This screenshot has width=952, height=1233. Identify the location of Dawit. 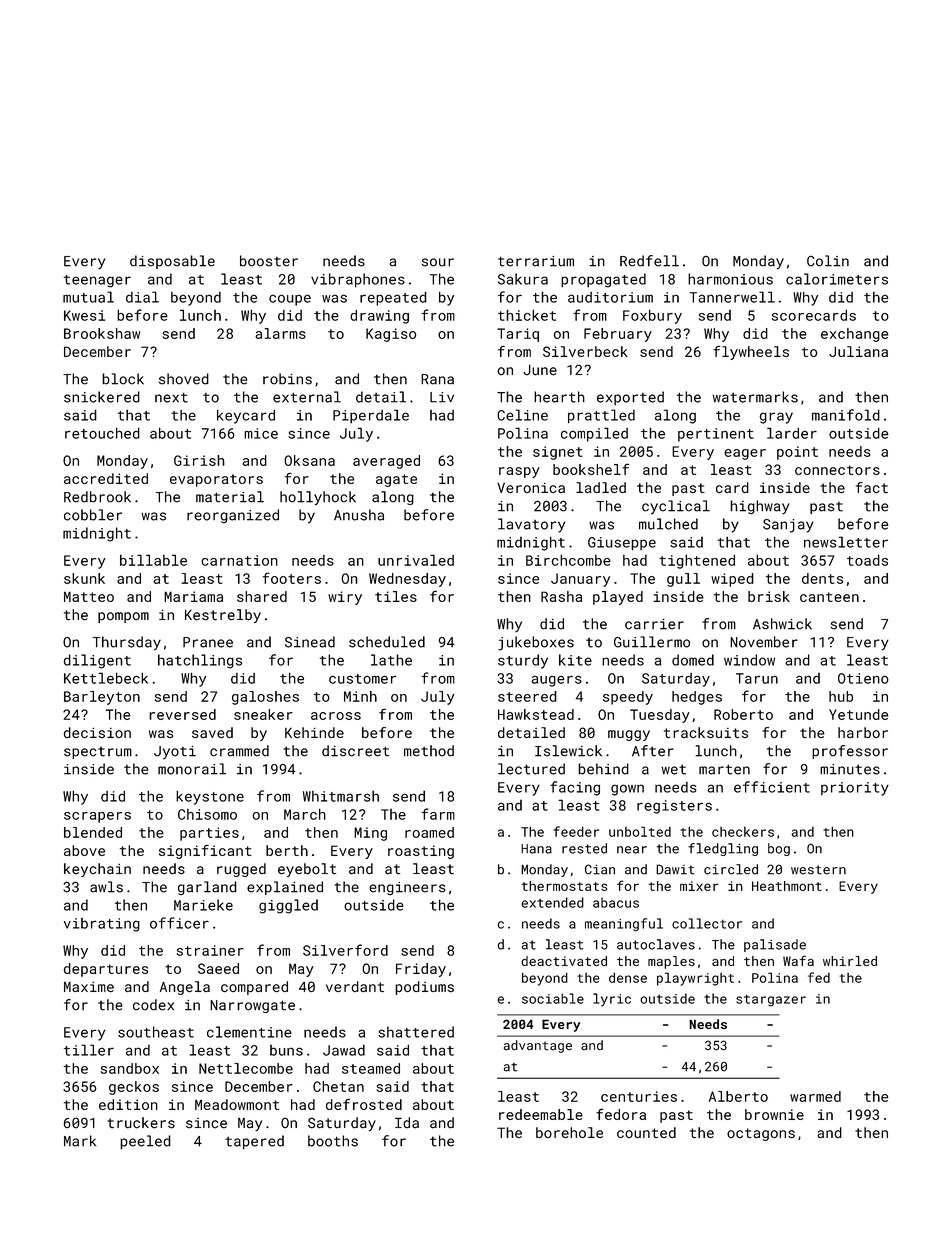
(675, 869).
